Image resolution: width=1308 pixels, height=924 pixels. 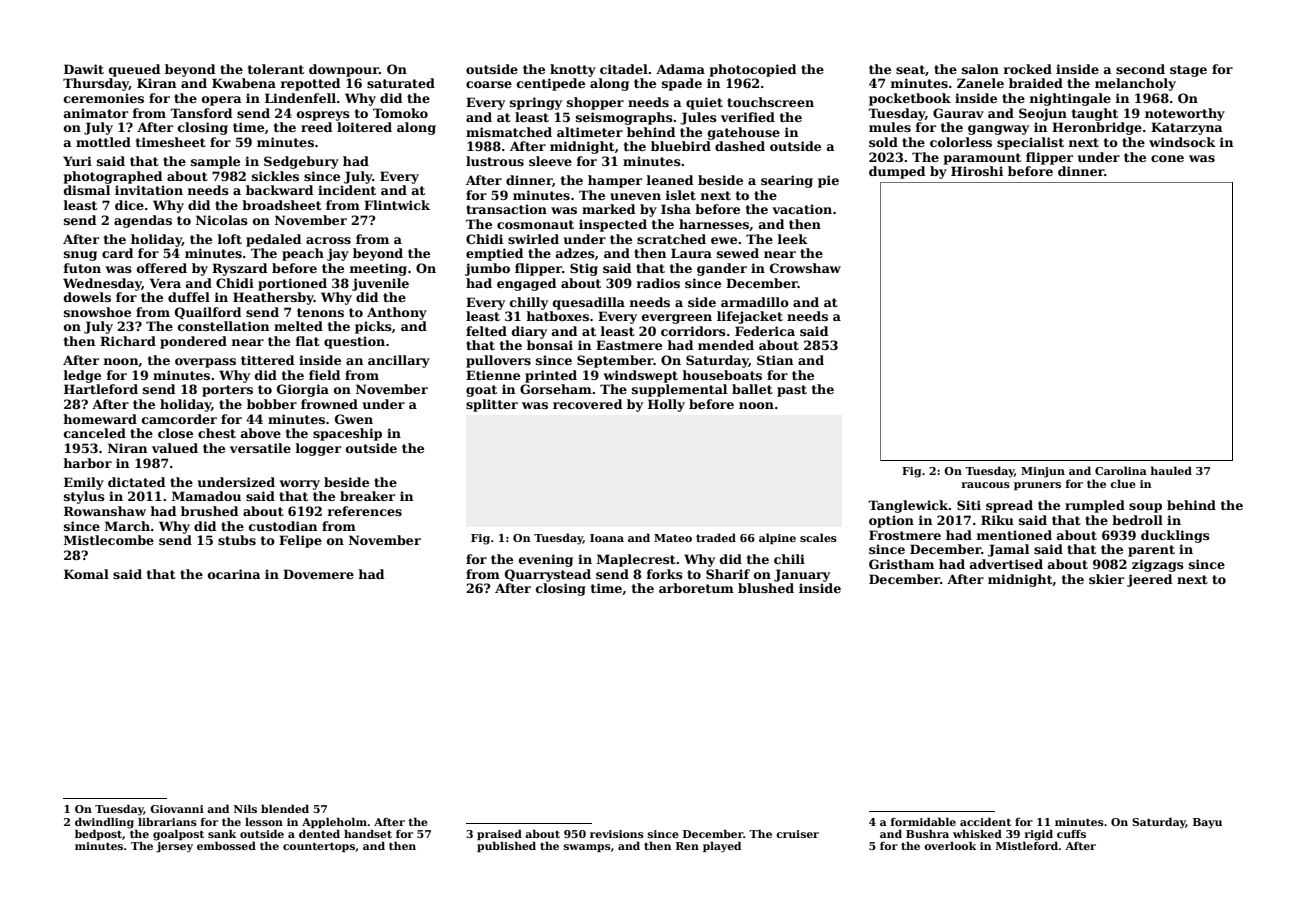 I want to click on Heronbridge, so click(x=1097, y=128).
